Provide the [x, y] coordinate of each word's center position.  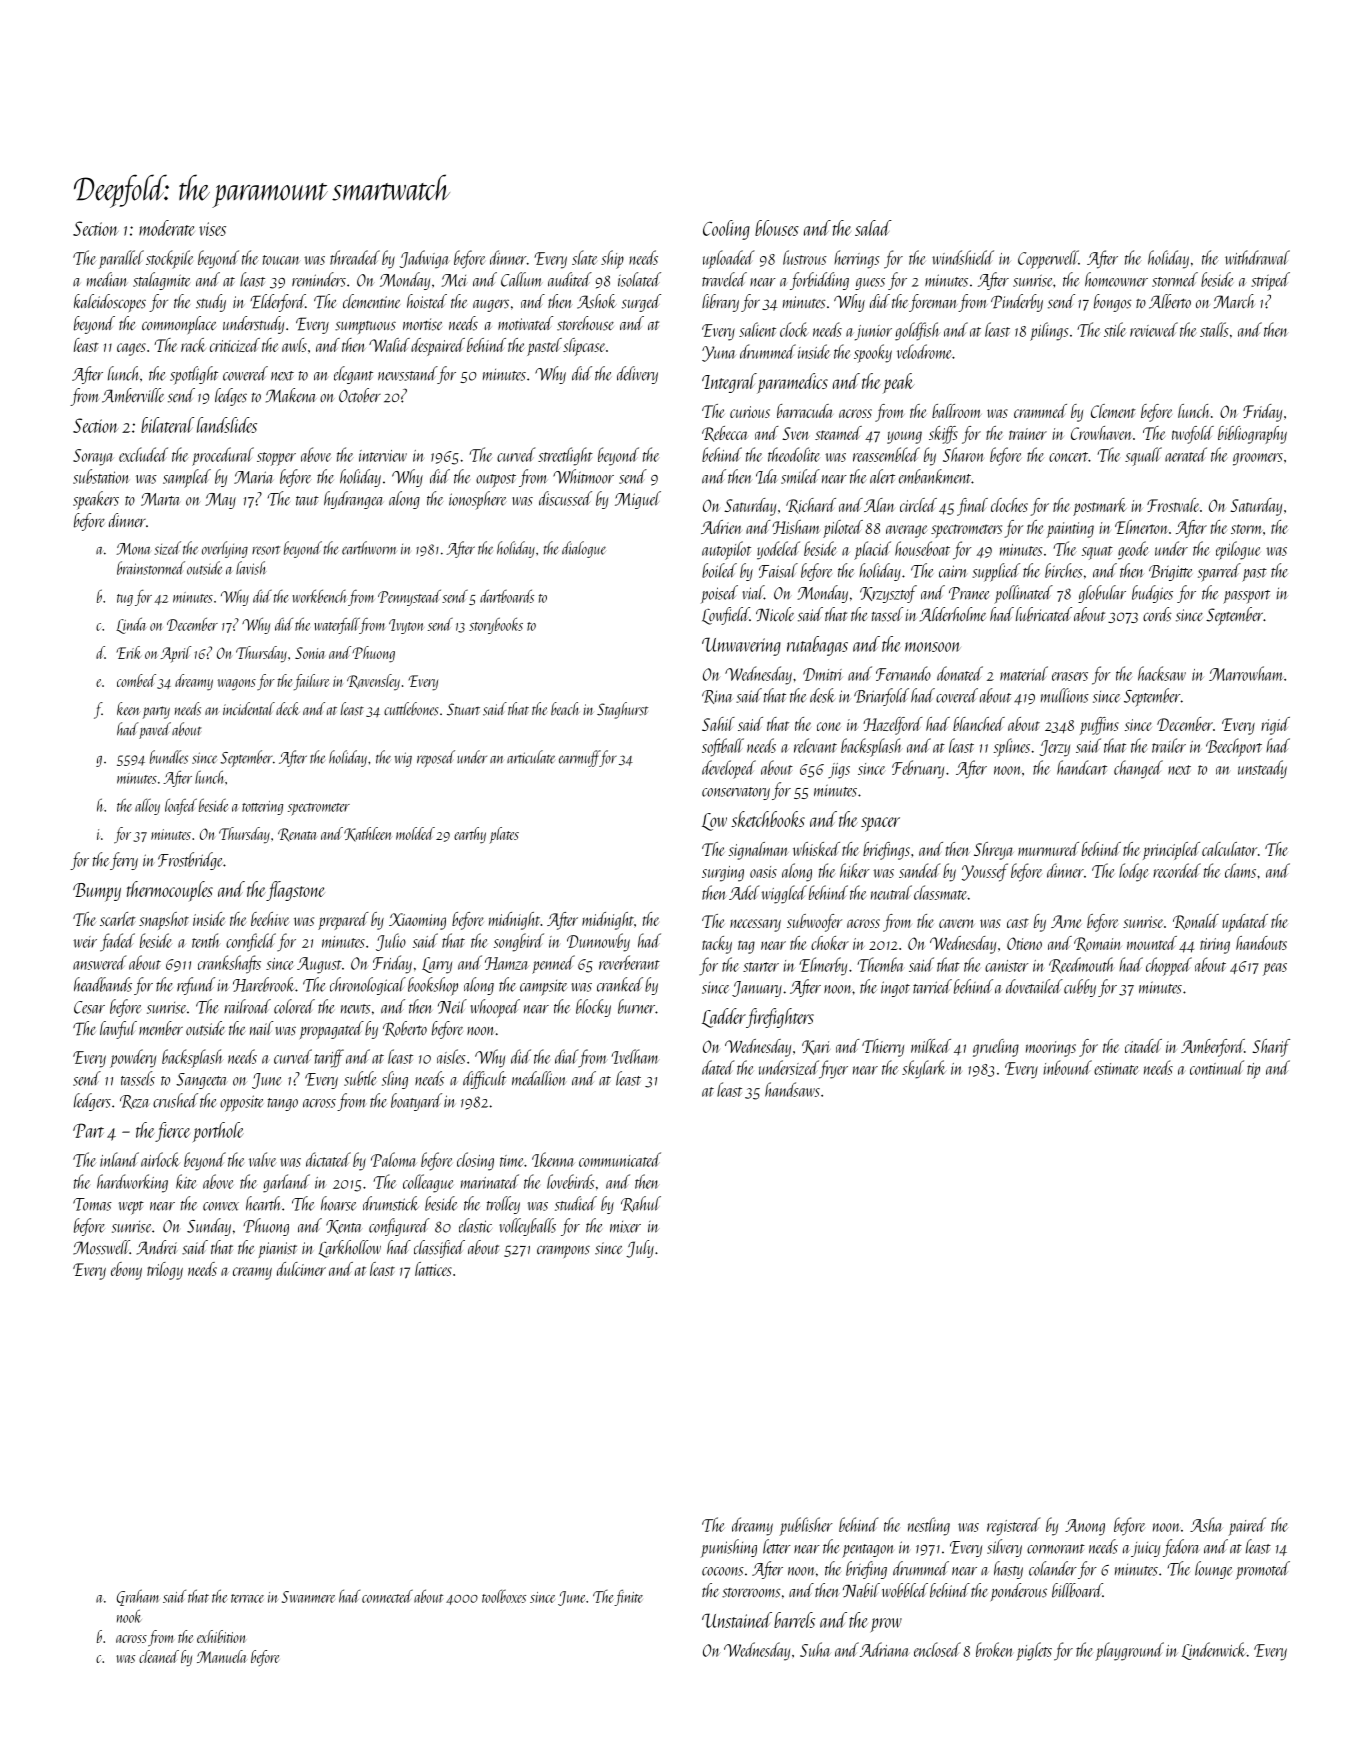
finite [629, 1597]
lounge [1214, 1570]
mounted [1152, 943]
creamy [252, 1273]
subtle [360, 1078]
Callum [521, 279]
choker [830, 943]
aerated [1186, 454]
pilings [1049, 331]
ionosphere [478, 500]
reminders [319, 279]
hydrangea [353, 500]
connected [387, 1596]
